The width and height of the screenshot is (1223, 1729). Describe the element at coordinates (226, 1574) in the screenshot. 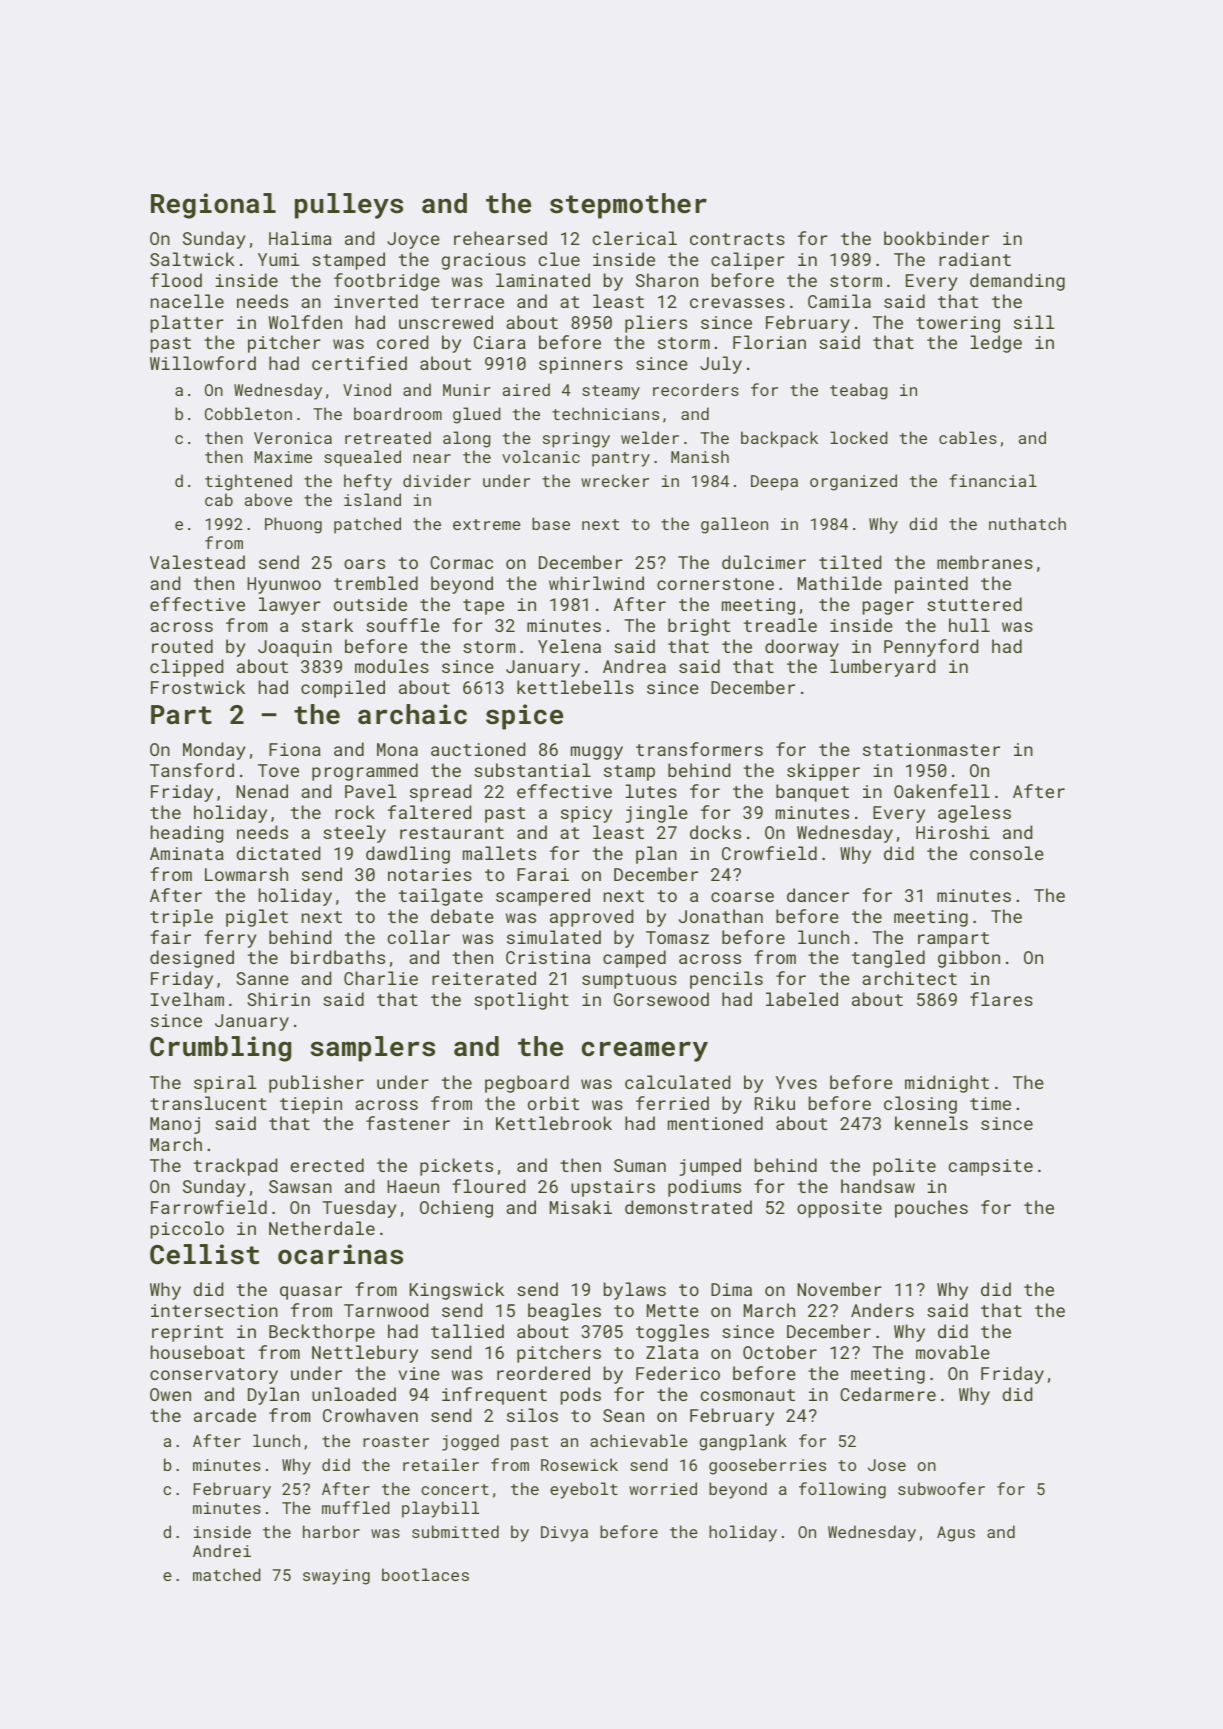

I see `matched` at that location.
